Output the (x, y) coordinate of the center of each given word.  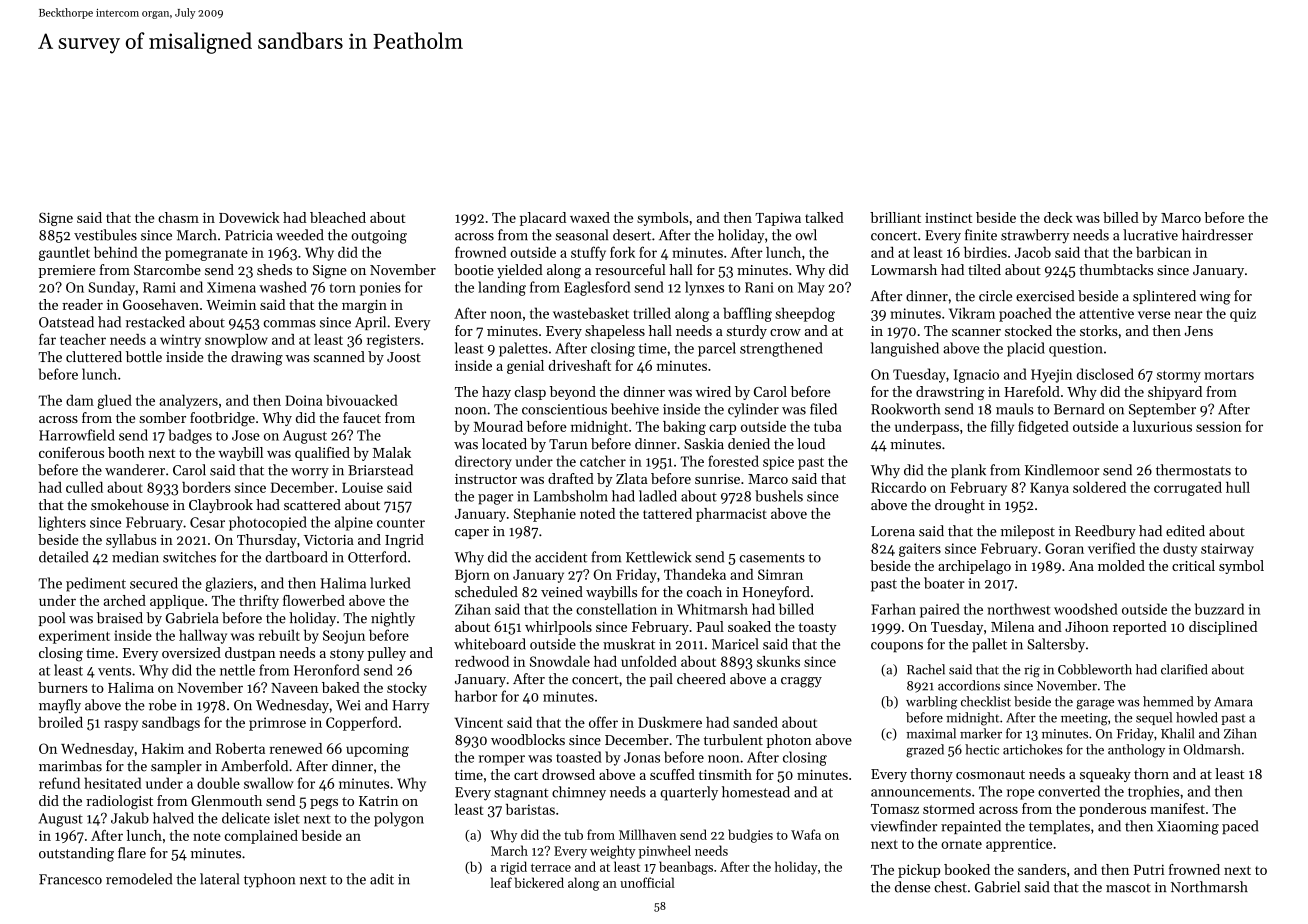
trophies (1154, 792)
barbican (1163, 252)
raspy (121, 725)
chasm (178, 217)
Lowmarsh (904, 269)
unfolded (649, 661)
